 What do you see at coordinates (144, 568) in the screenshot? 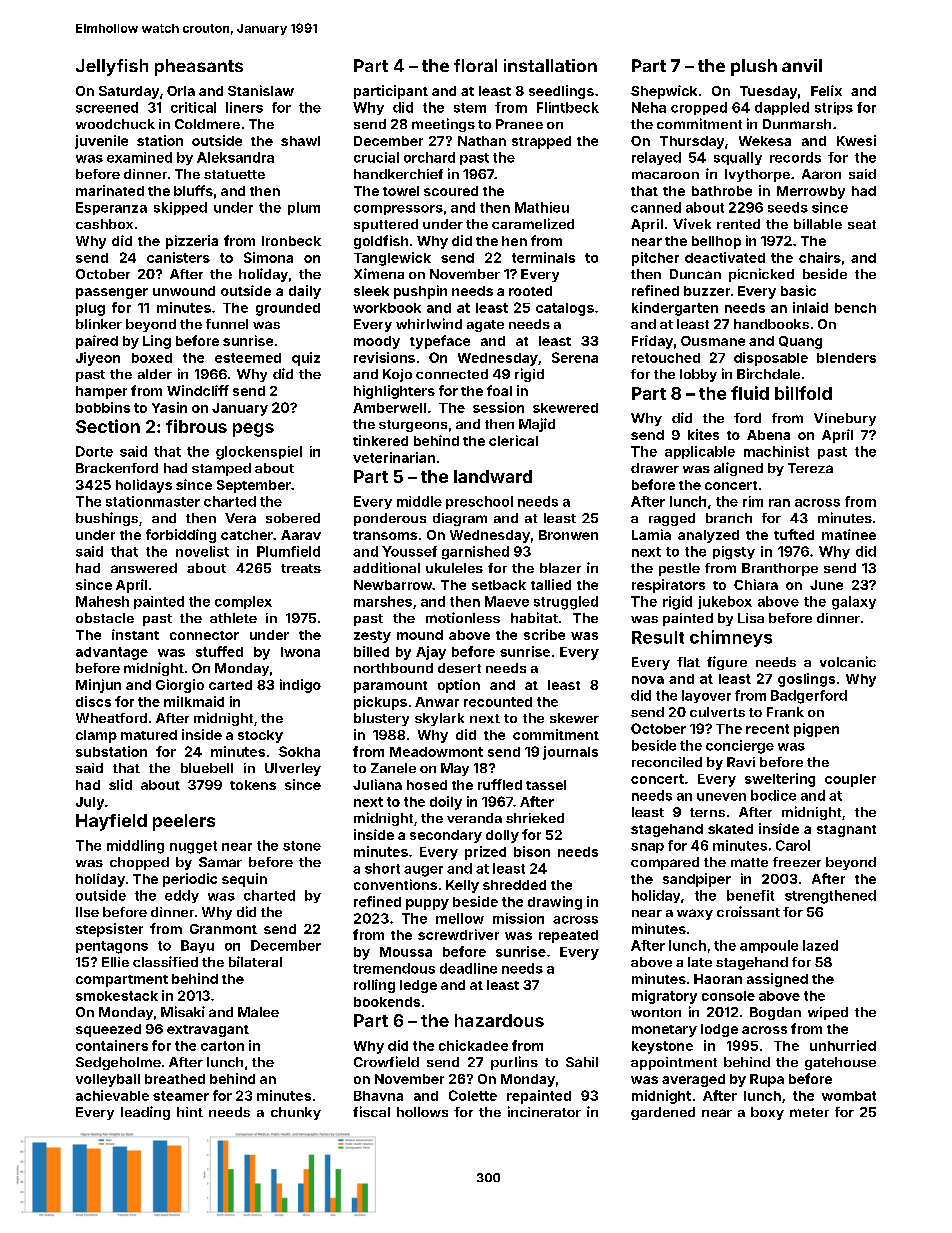
I see `answered` at bounding box center [144, 568].
